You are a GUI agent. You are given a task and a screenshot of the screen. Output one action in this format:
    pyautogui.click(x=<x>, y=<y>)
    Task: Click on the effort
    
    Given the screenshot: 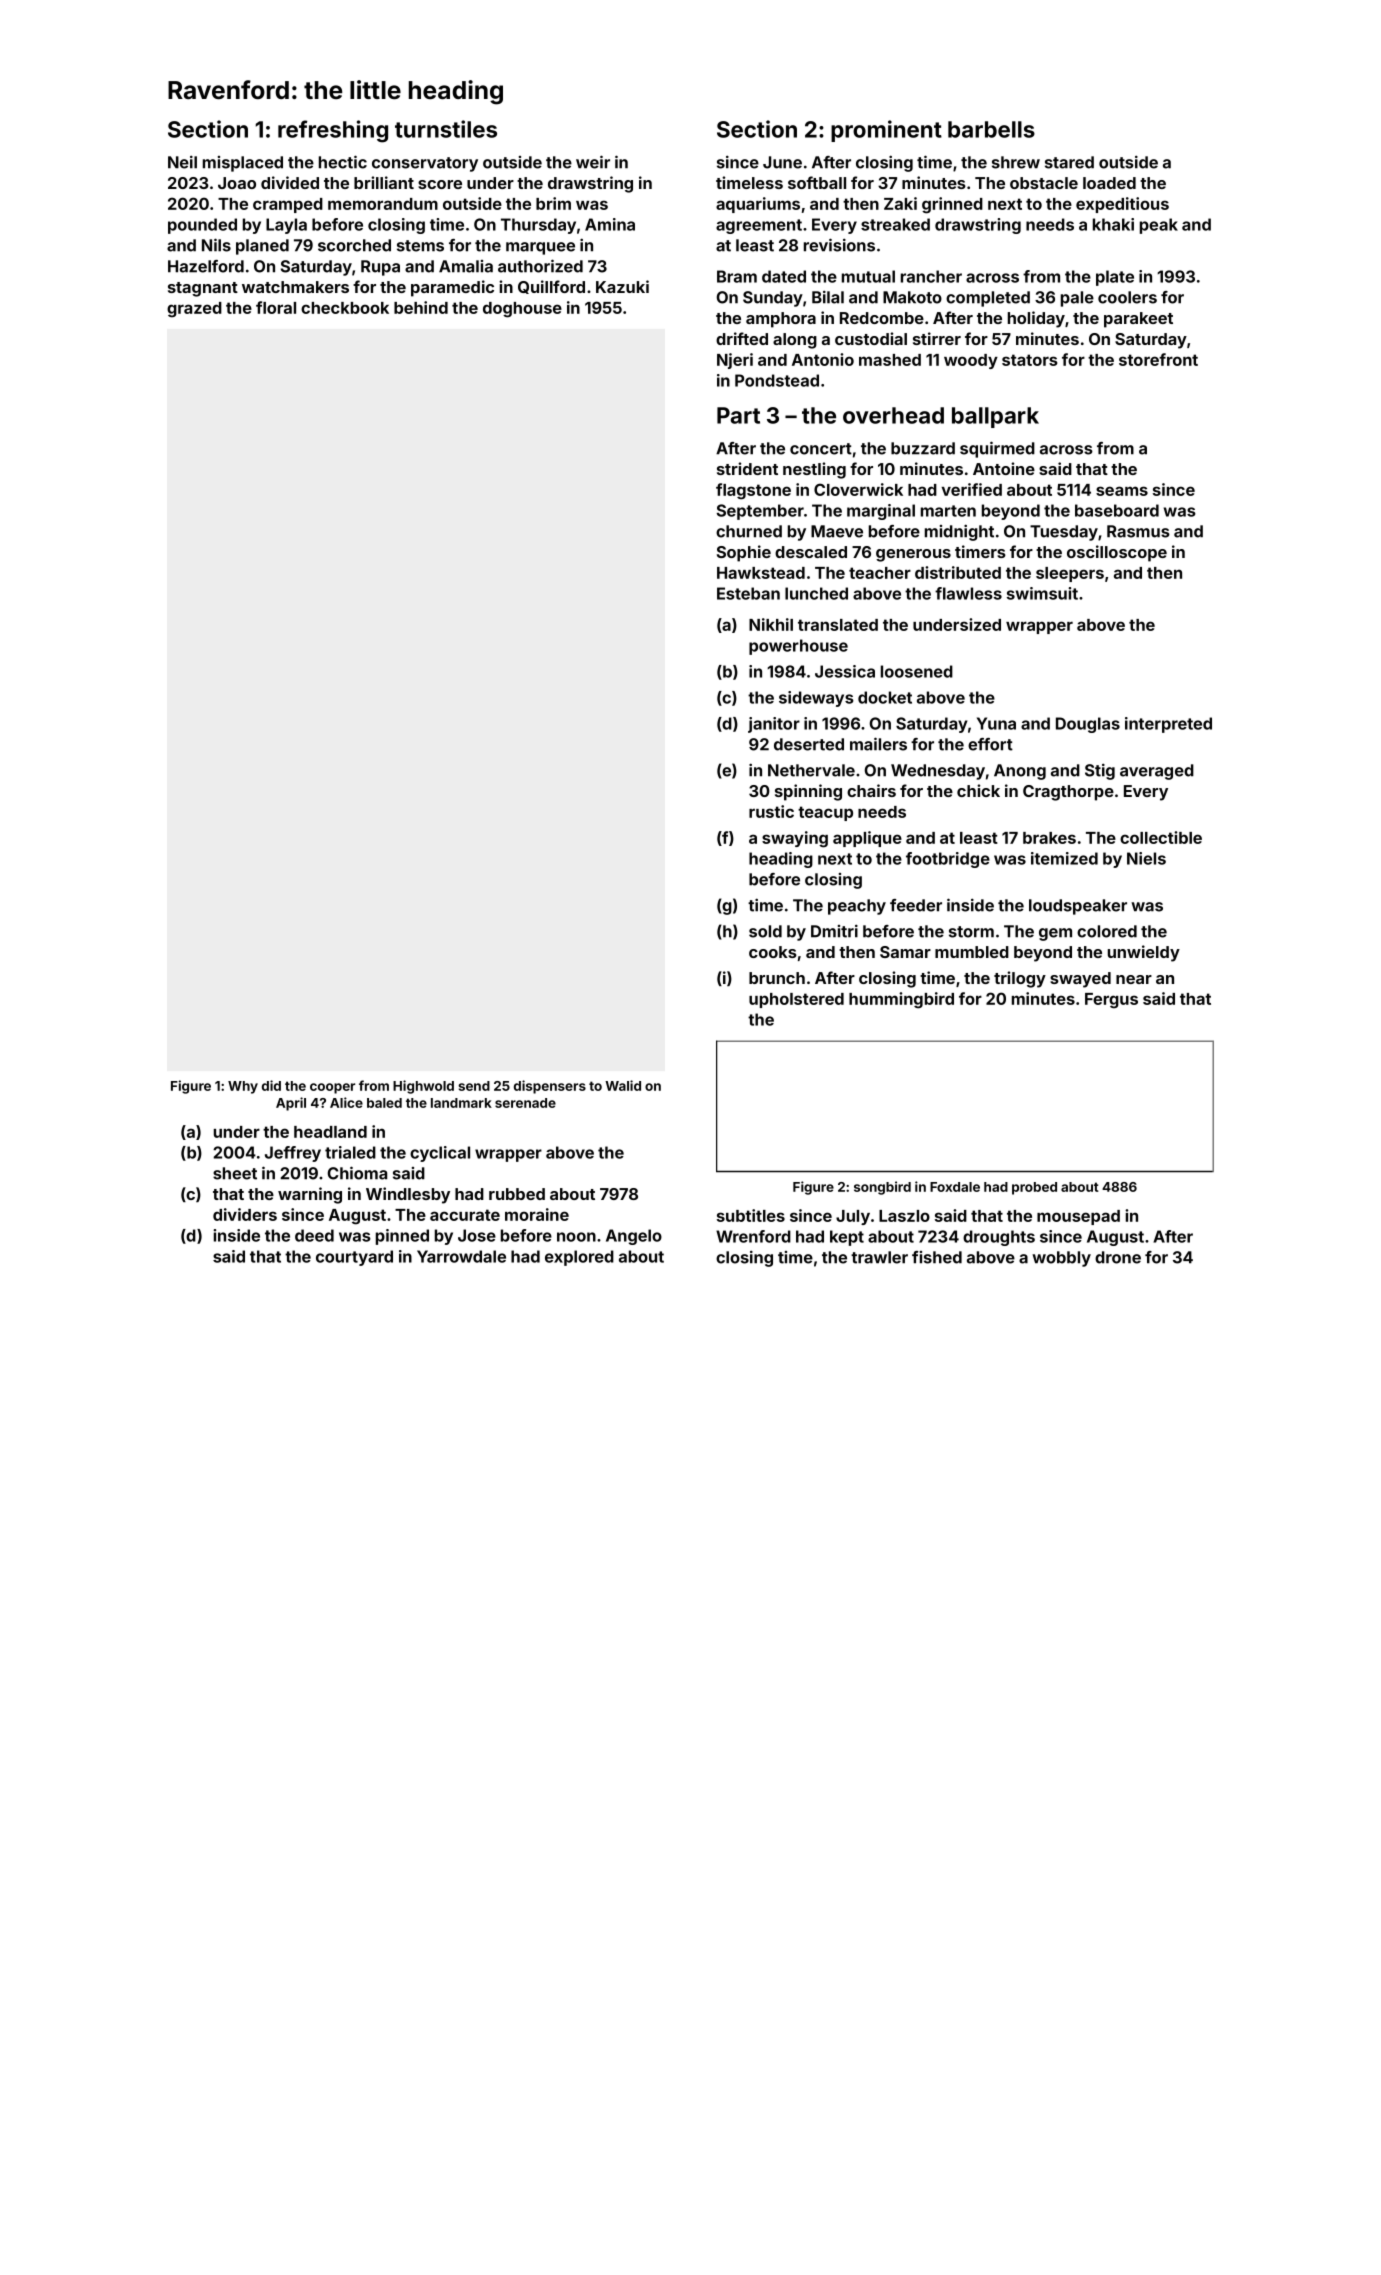 What is the action you would take?
    pyautogui.click(x=990, y=744)
